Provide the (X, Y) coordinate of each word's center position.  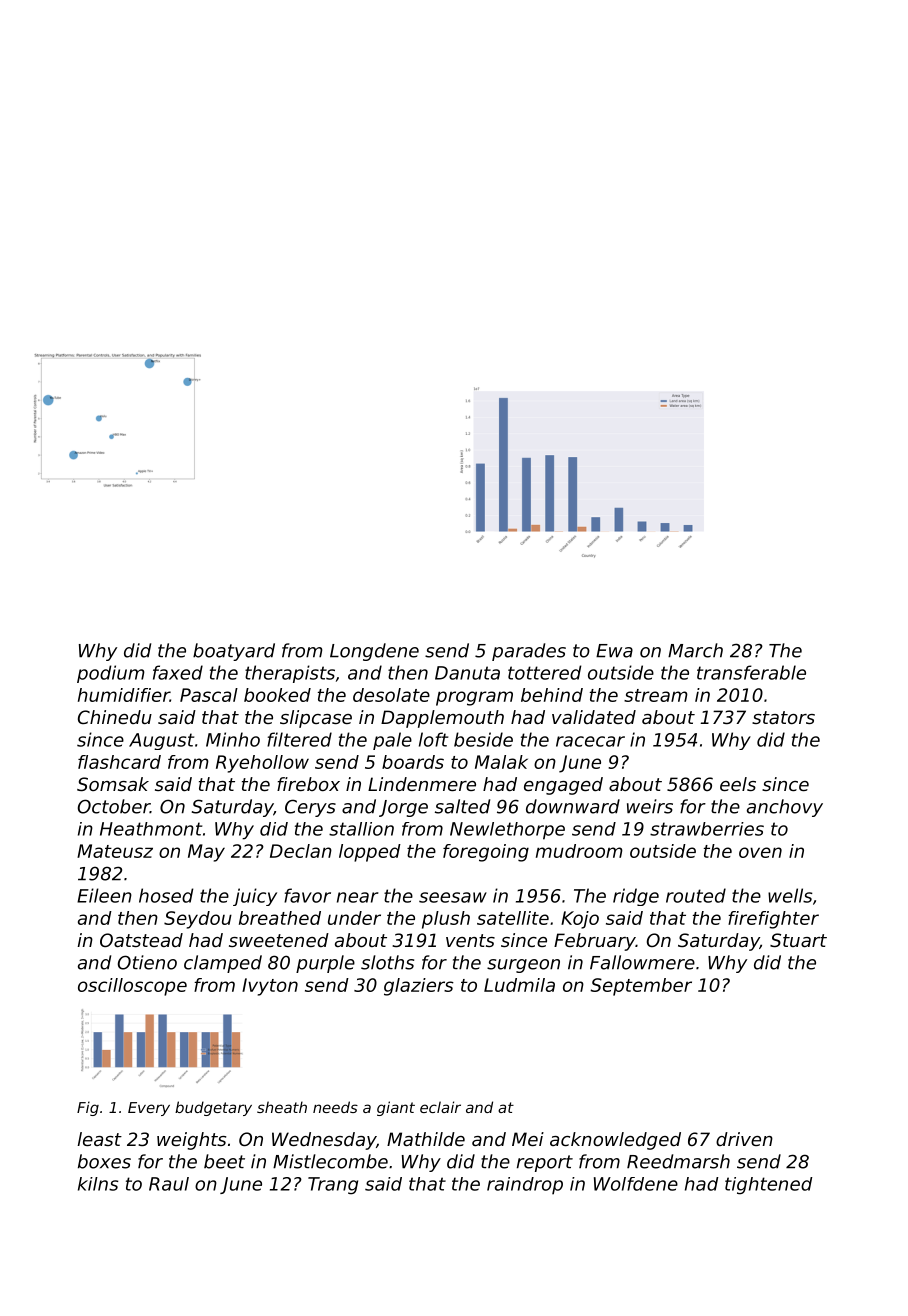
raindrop (525, 1186)
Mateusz (115, 851)
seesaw (453, 897)
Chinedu (115, 717)
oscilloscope (132, 987)
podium (111, 674)
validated (594, 717)
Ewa (614, 651)
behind (552, 695)
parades (529, 652)
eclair (440, 1107)
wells (790, 895)
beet (224, 1161)
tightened (768, 1186)
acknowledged (615, 1141)
